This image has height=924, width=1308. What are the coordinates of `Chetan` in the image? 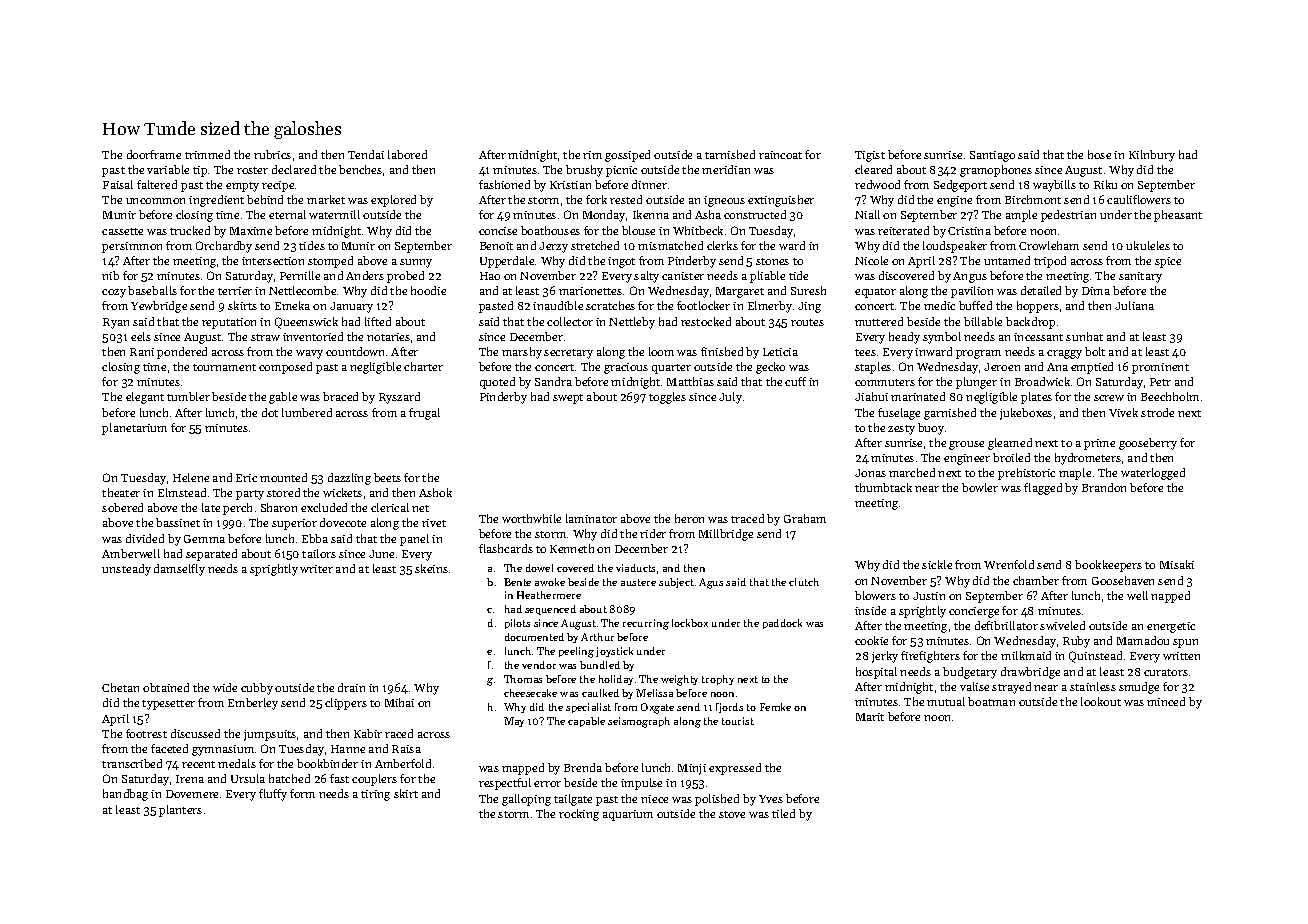 It's located at (120, 687).
